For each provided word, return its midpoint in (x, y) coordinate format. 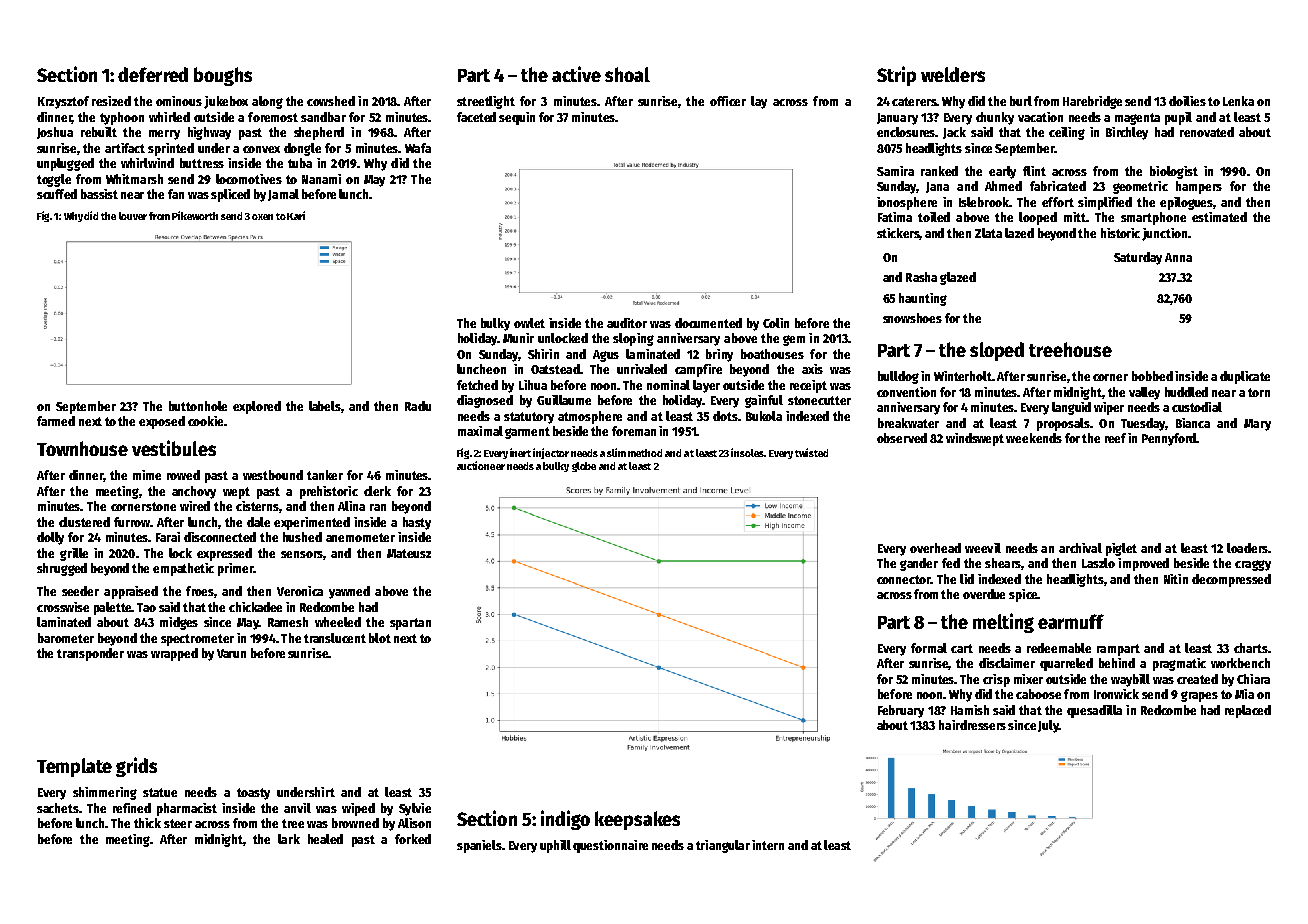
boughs (223, 76)
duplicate (1245, 377)
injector (551, 453)
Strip (896, 76)
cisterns (257, 506)
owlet (529, 323)
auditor (627, 323)
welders (953, 74)
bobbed (1152, 376)
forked (413, 839)
